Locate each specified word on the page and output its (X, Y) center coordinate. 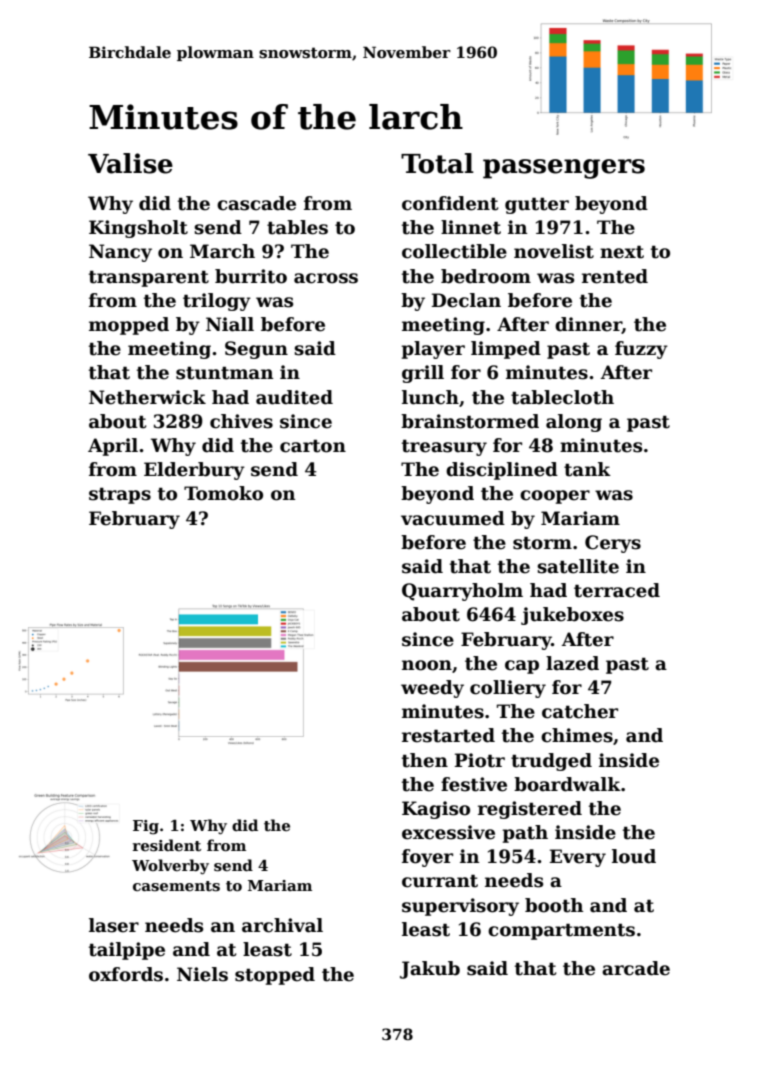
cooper (555, 497)
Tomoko (223, 493)
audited (294, 397)
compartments (561, 931)
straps (120, 495)
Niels (202, 974)
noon (427, 665)
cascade (256, 203)
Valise (130, 163)
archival (282, 925)
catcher (580, 711)
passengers (564, 169)
